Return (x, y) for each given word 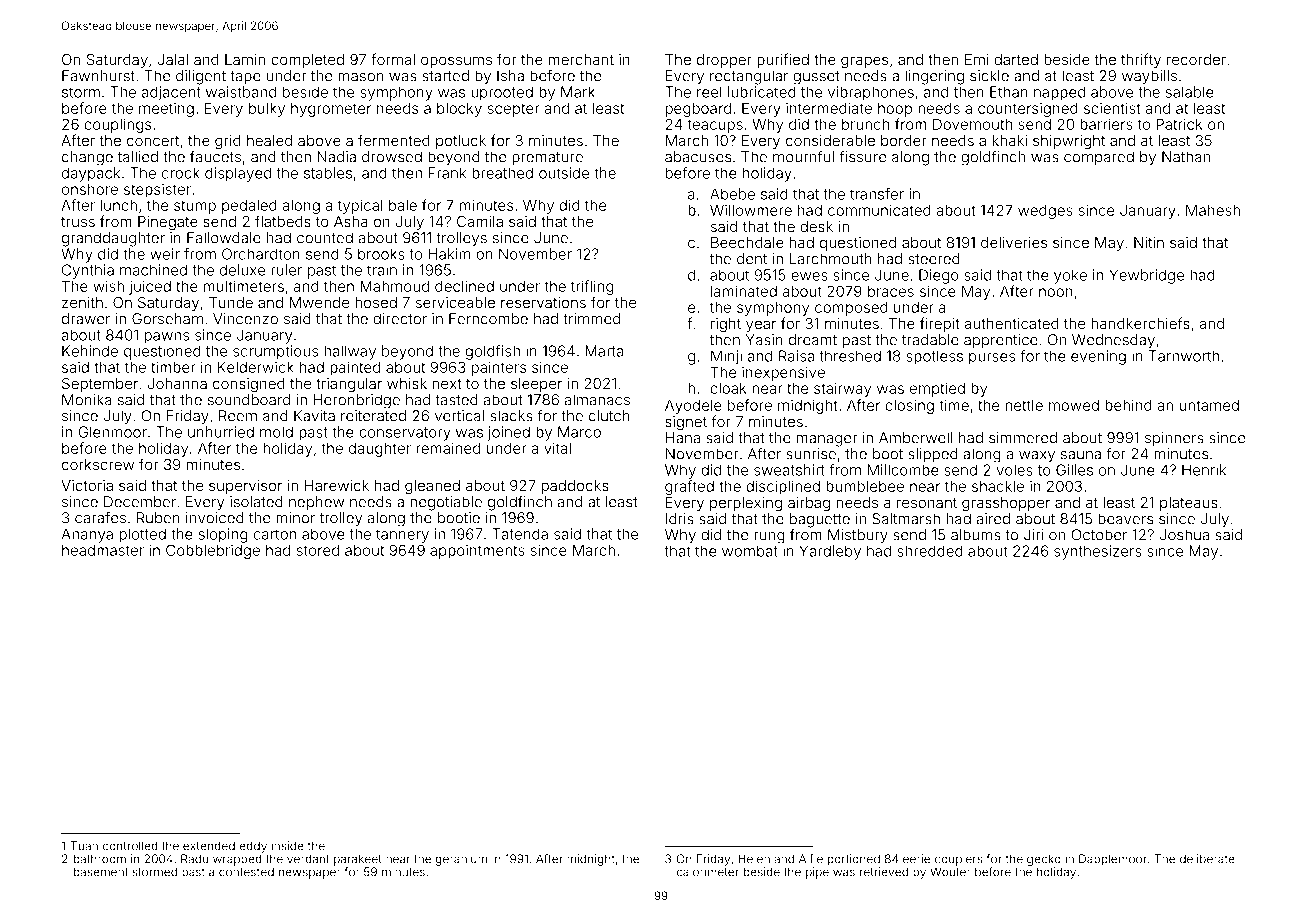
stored (318, 550)
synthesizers (1098, 552)
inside (288, 846)
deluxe (242, 270)
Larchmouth (831, 259)
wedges (1045, 212)
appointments (477, 552)
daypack (91, 174)
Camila (480, 221)
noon (1056, 292)
